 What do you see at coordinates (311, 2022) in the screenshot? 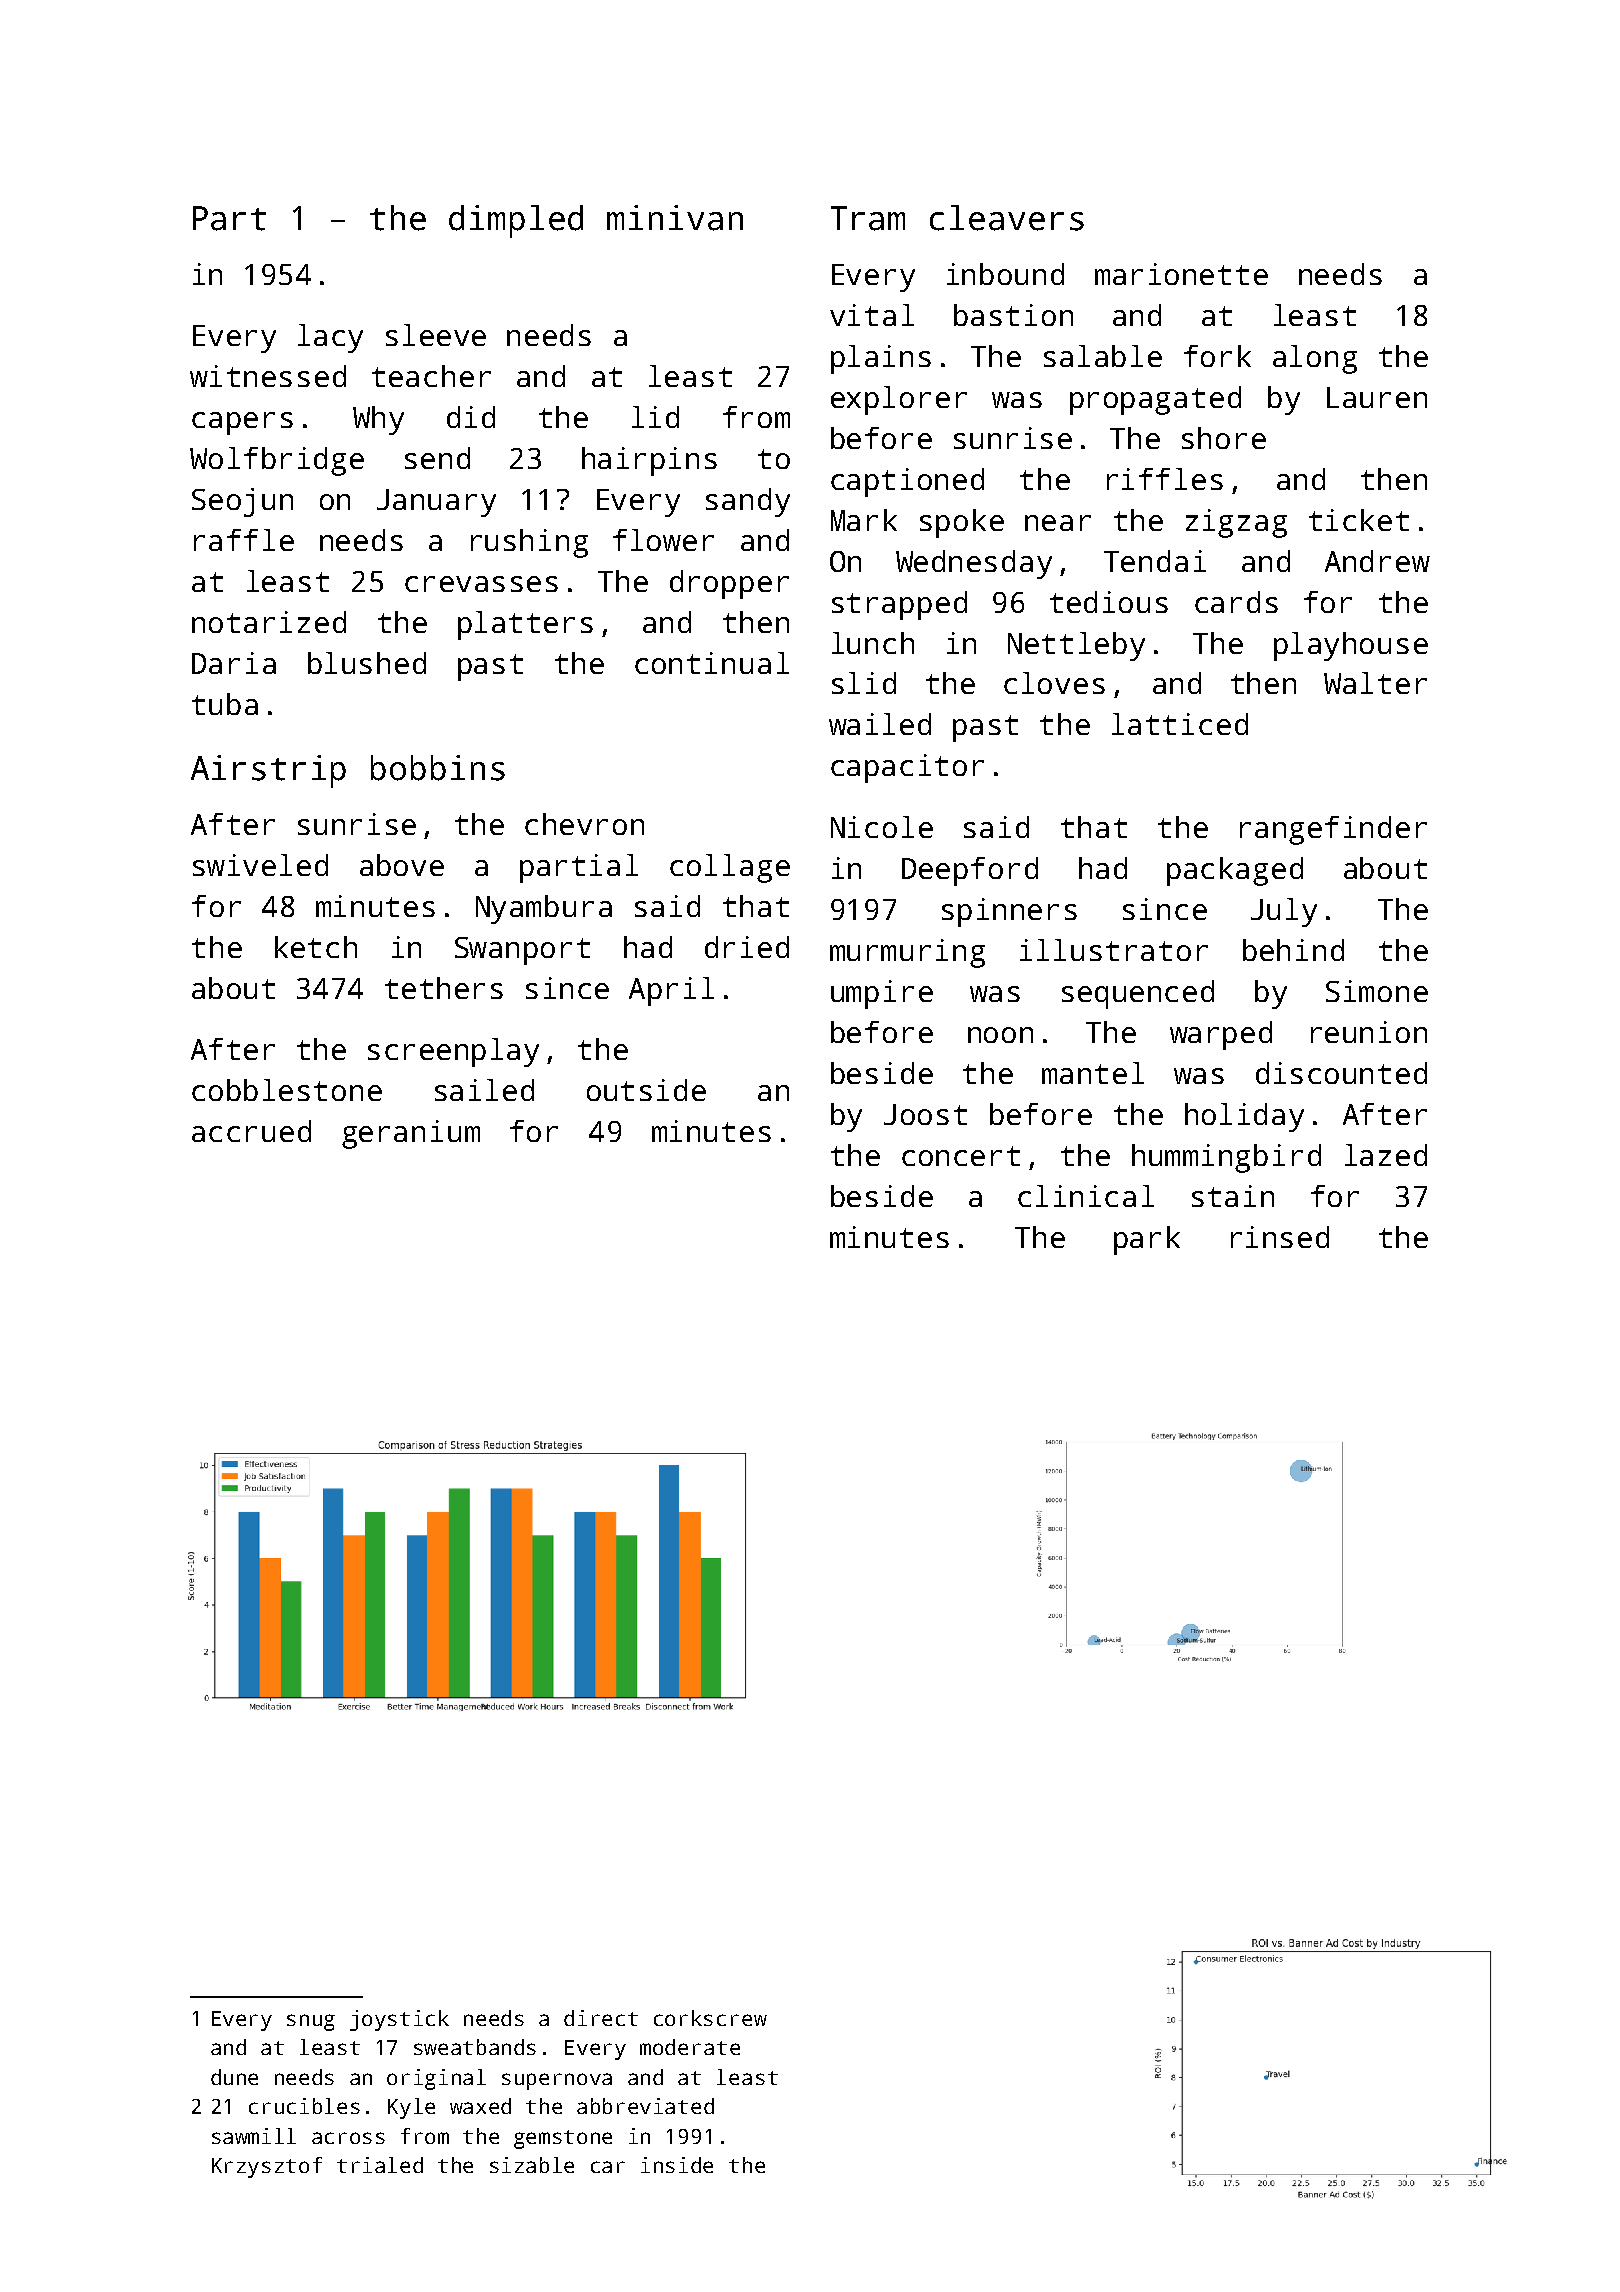
I see `snug` at bounding box center [311, 2022].
